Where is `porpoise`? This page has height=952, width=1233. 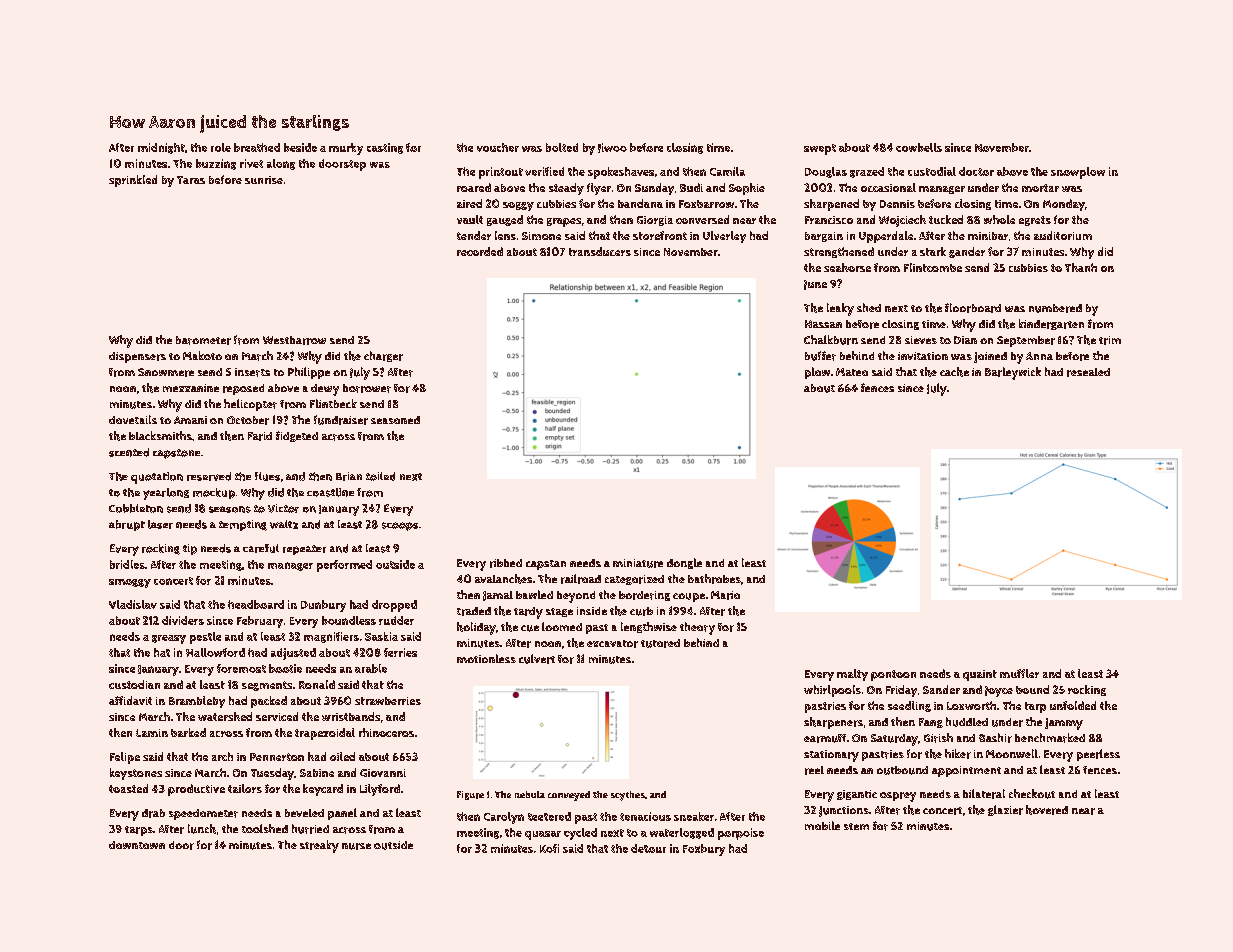
porpoise is located at coordinates (741, 834).
